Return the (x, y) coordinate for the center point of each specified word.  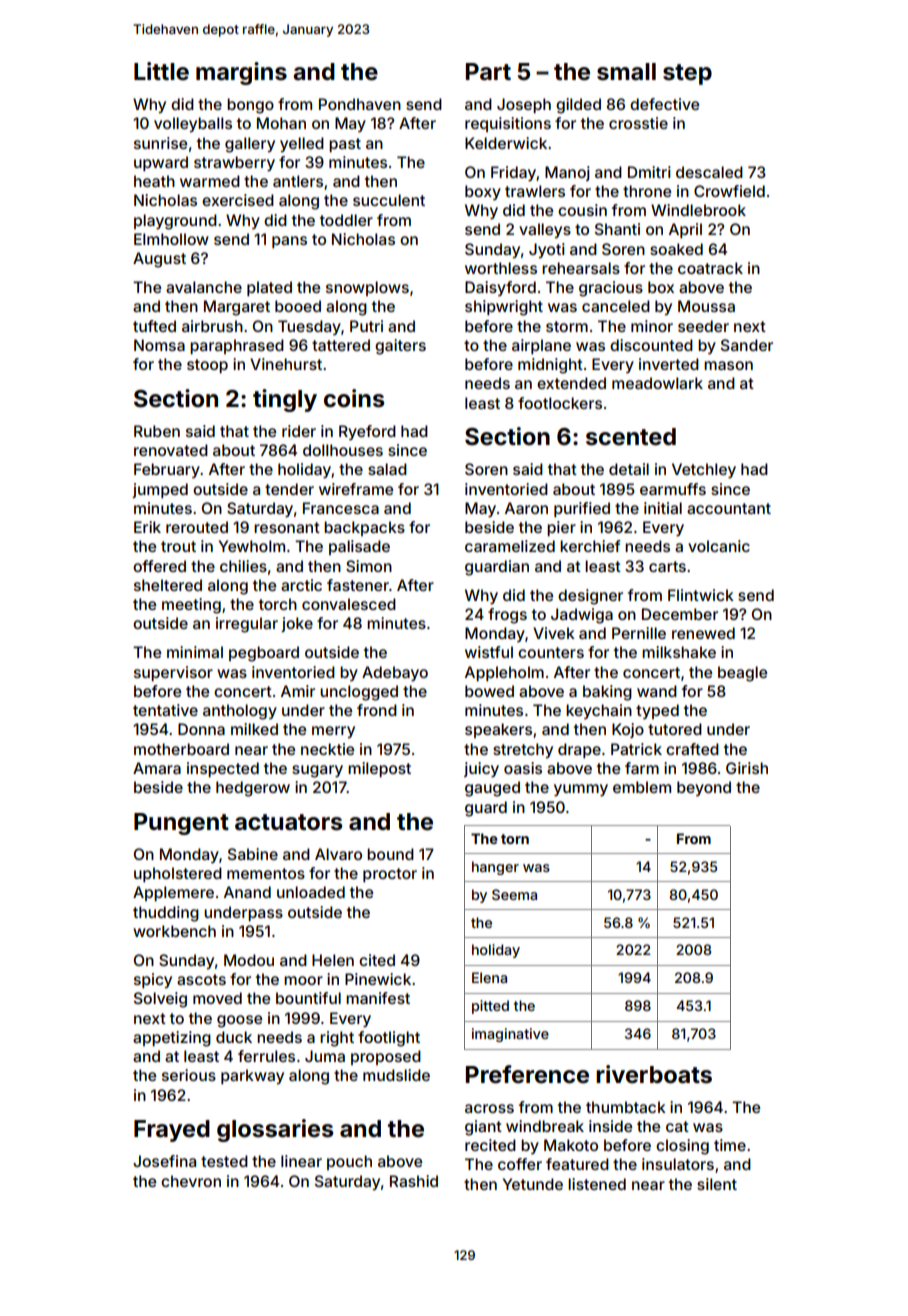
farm (642, 768)
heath (154, 181)
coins (354, 398)
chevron (191, 1181)
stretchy (523, 750)
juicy (481, 770)
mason (728, 365)
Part (488, 72)
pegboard (264, 654)
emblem (642, 787)
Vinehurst (286, 364)
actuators (289, 822)
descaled (709, 172)
